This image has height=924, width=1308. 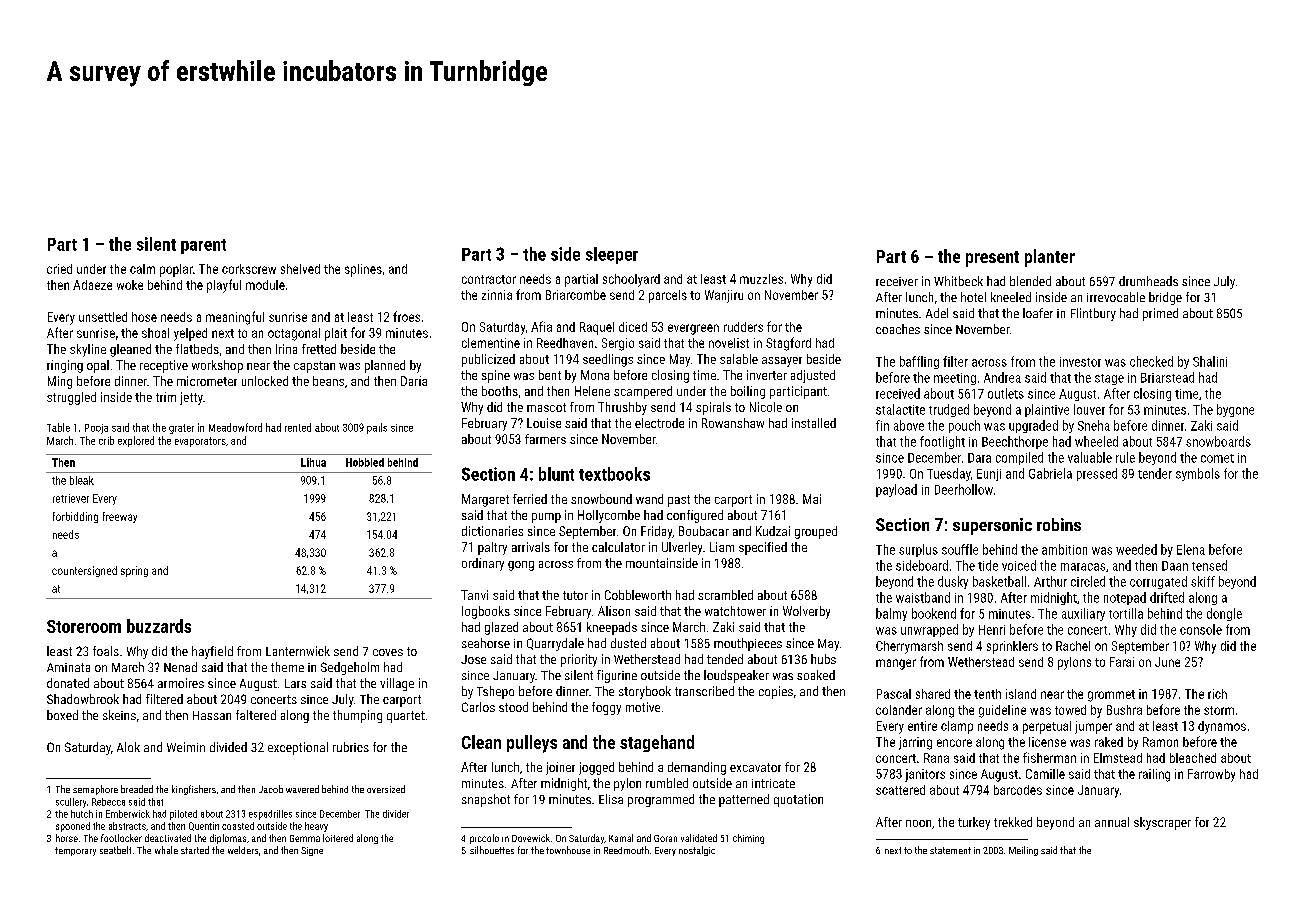 What do you see at coordinates (992, 259) in the image?
I see `present` at bounding box center [992, 259].
